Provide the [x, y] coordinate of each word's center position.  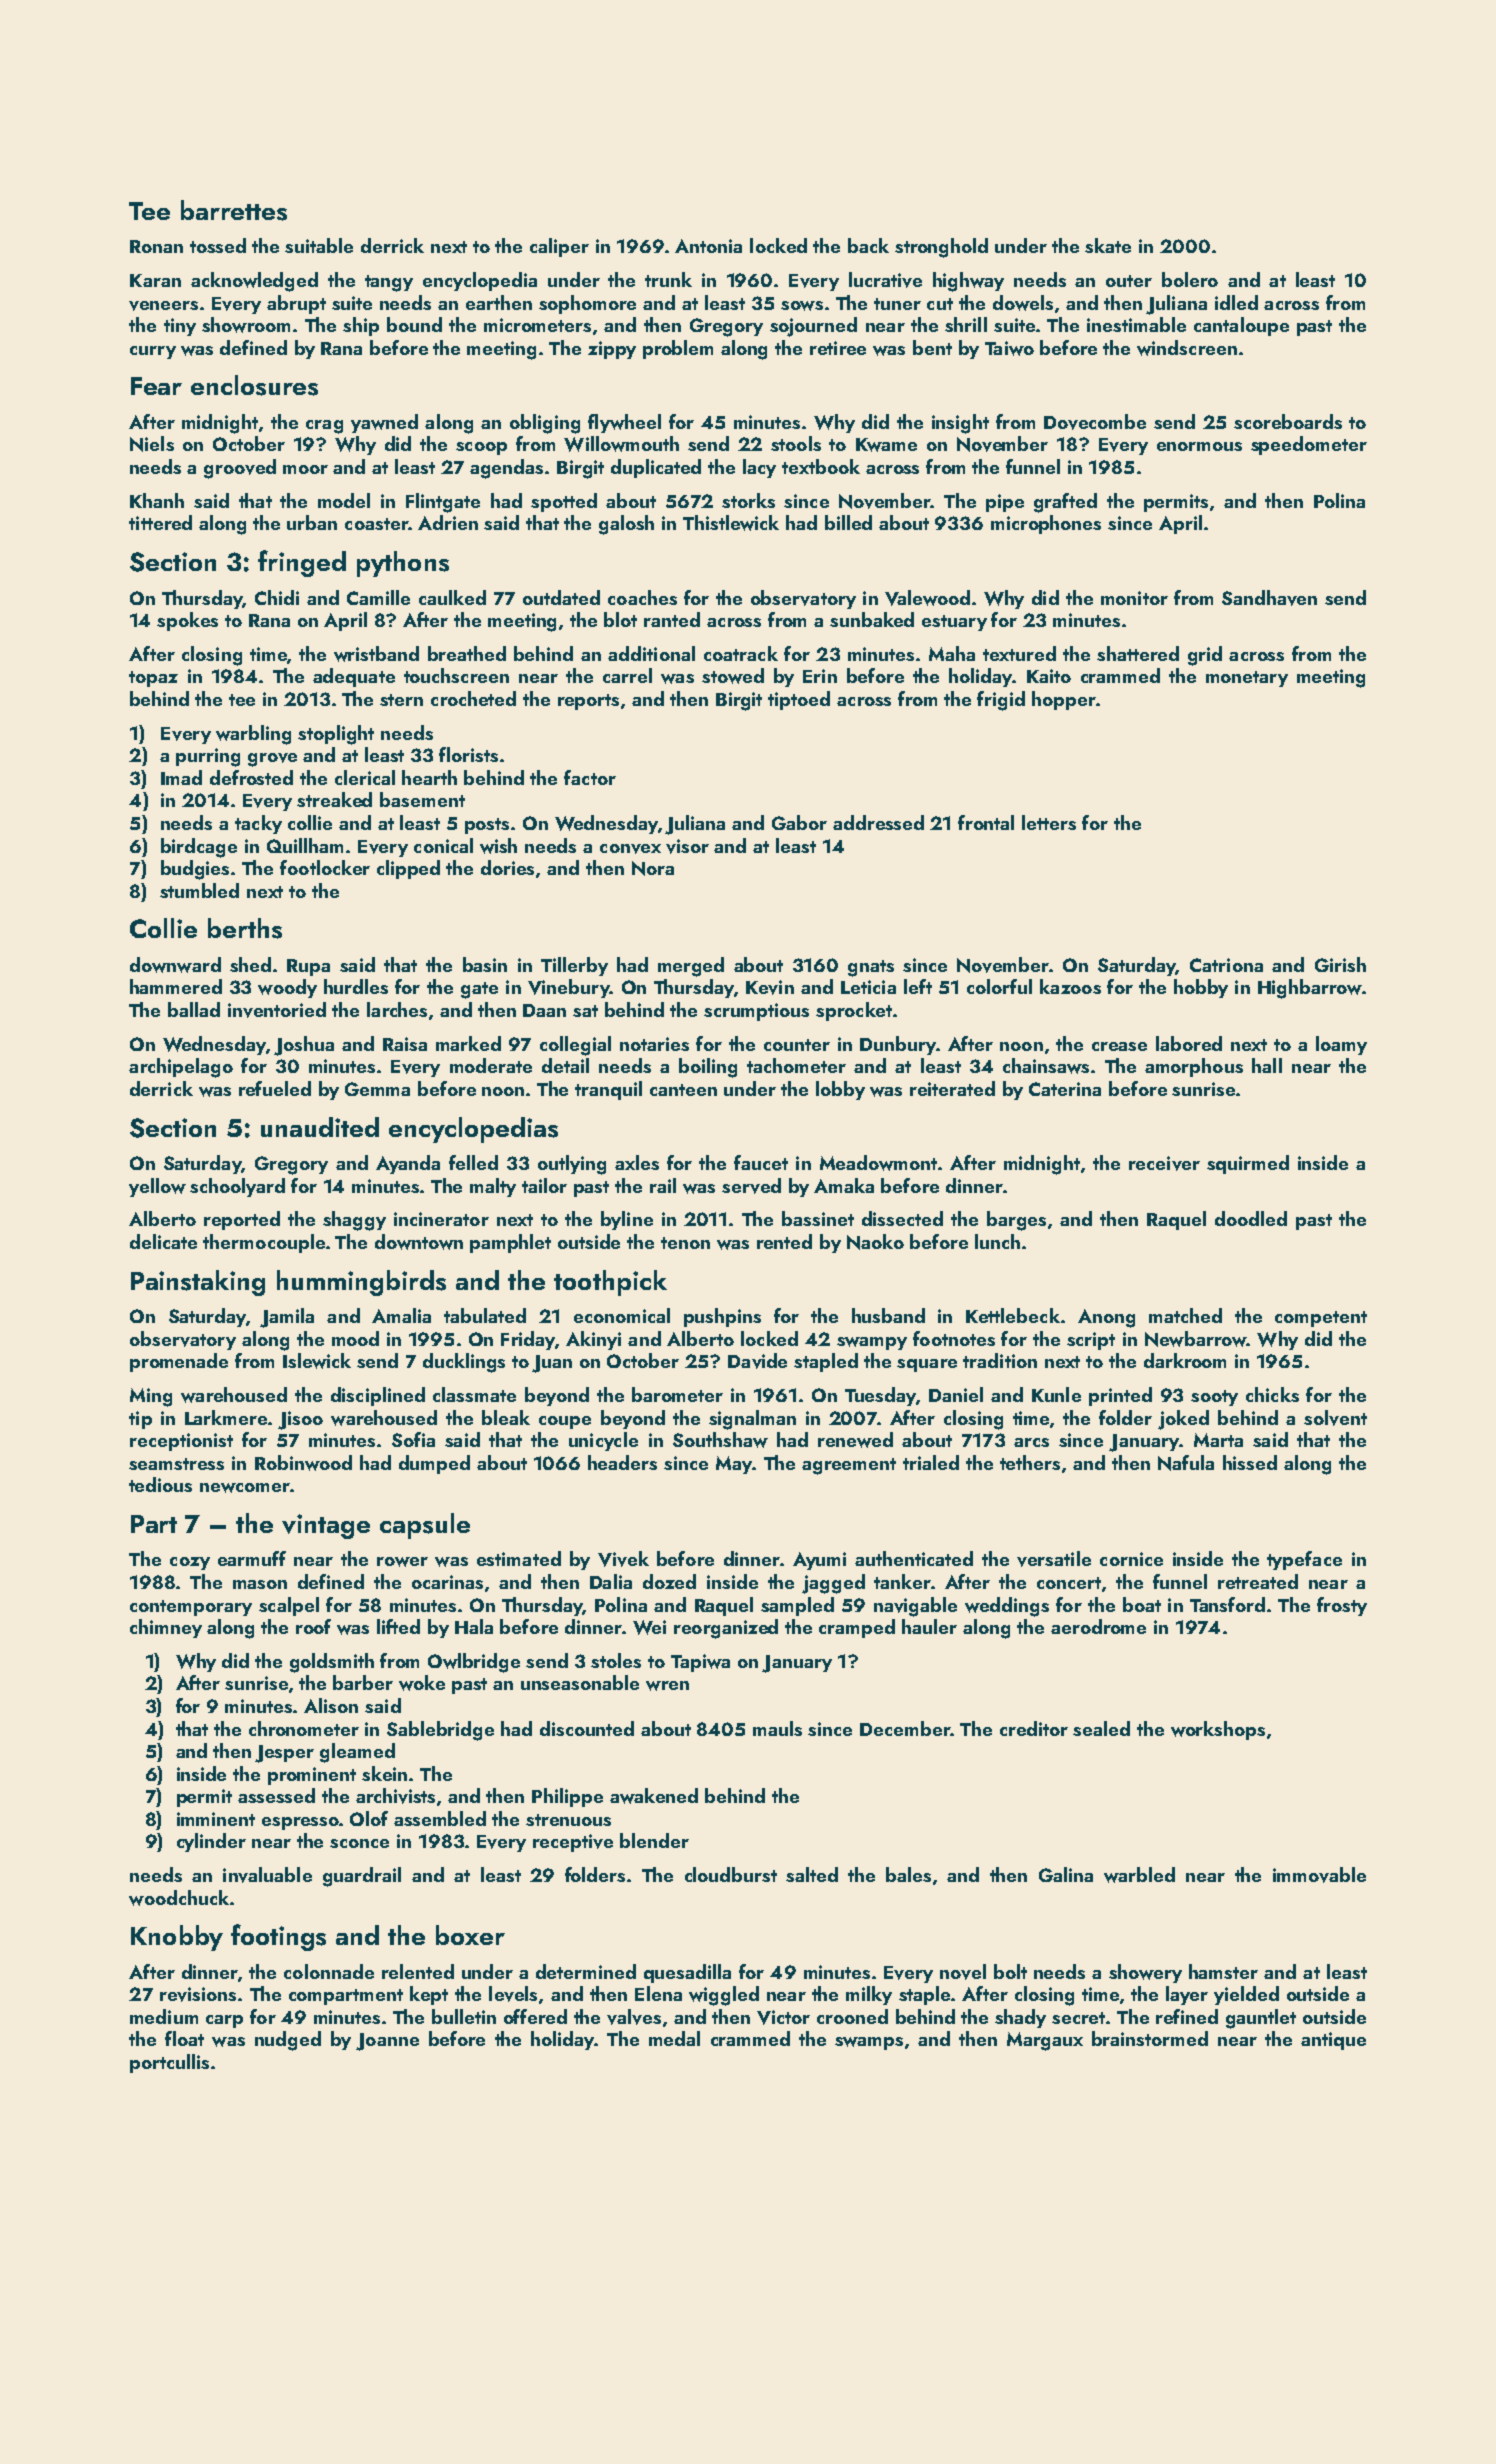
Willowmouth [621, 444]
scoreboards [1288, 421]
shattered [1138, 653]
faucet [761, 1162]
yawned [384, 423]
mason [260, 1584]
